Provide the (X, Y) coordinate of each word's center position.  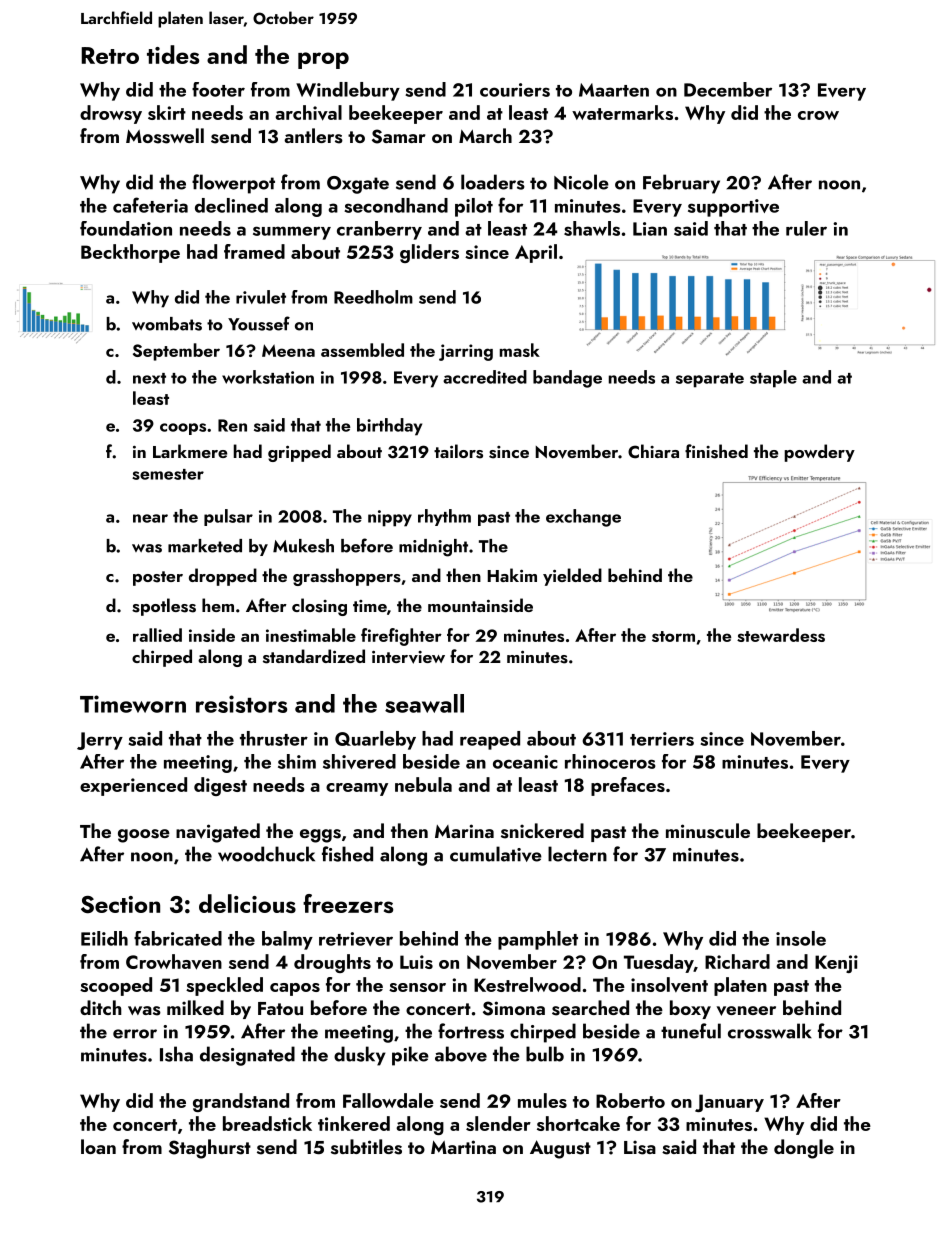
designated (247, 1056)
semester (168, 474)
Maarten (614, 90)
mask (520, 350)
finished (716, 451)
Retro (110, 55)
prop (323, 60)
